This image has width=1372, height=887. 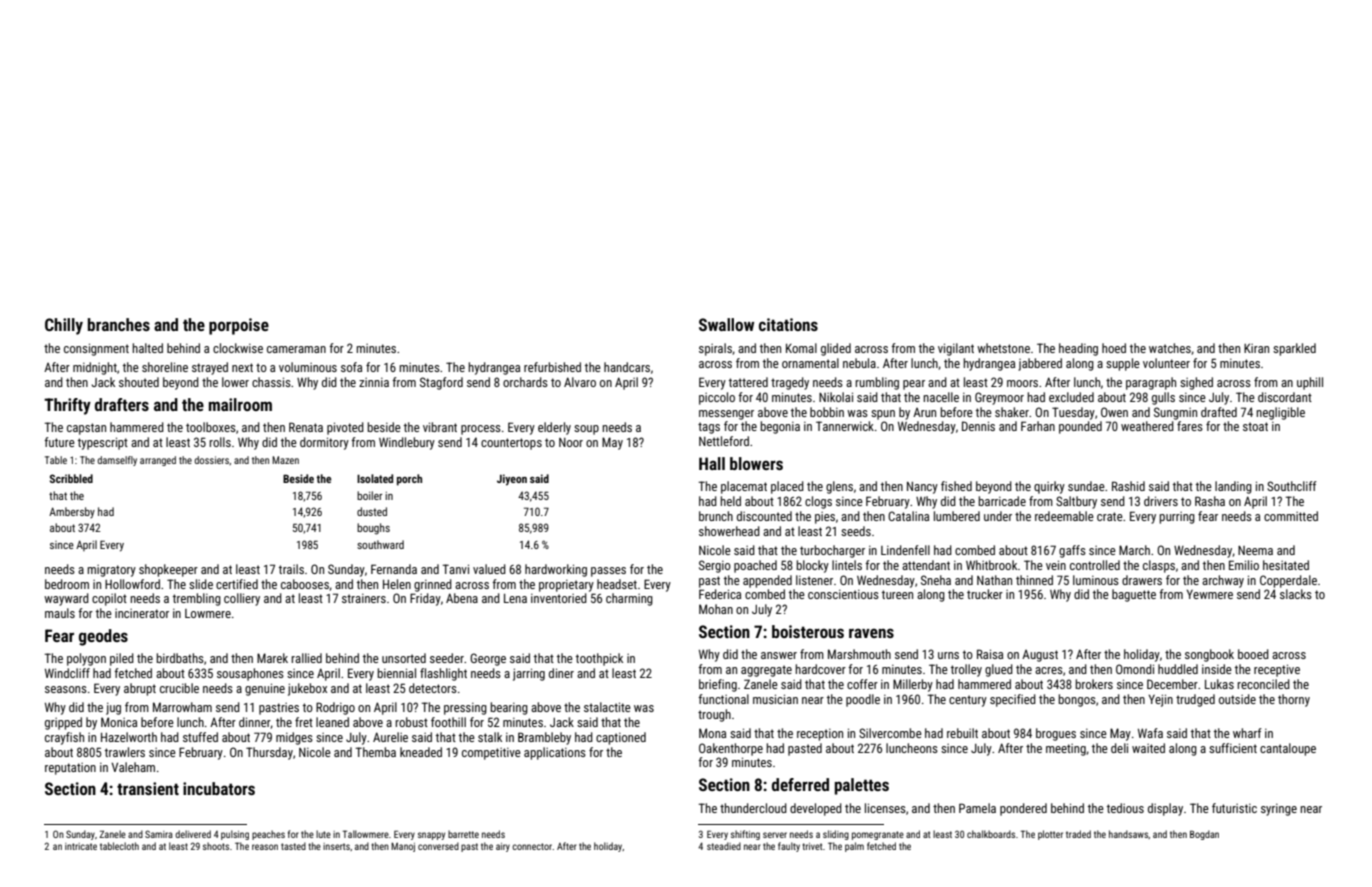 I want to click on palm, so click(x=854, y=847).
